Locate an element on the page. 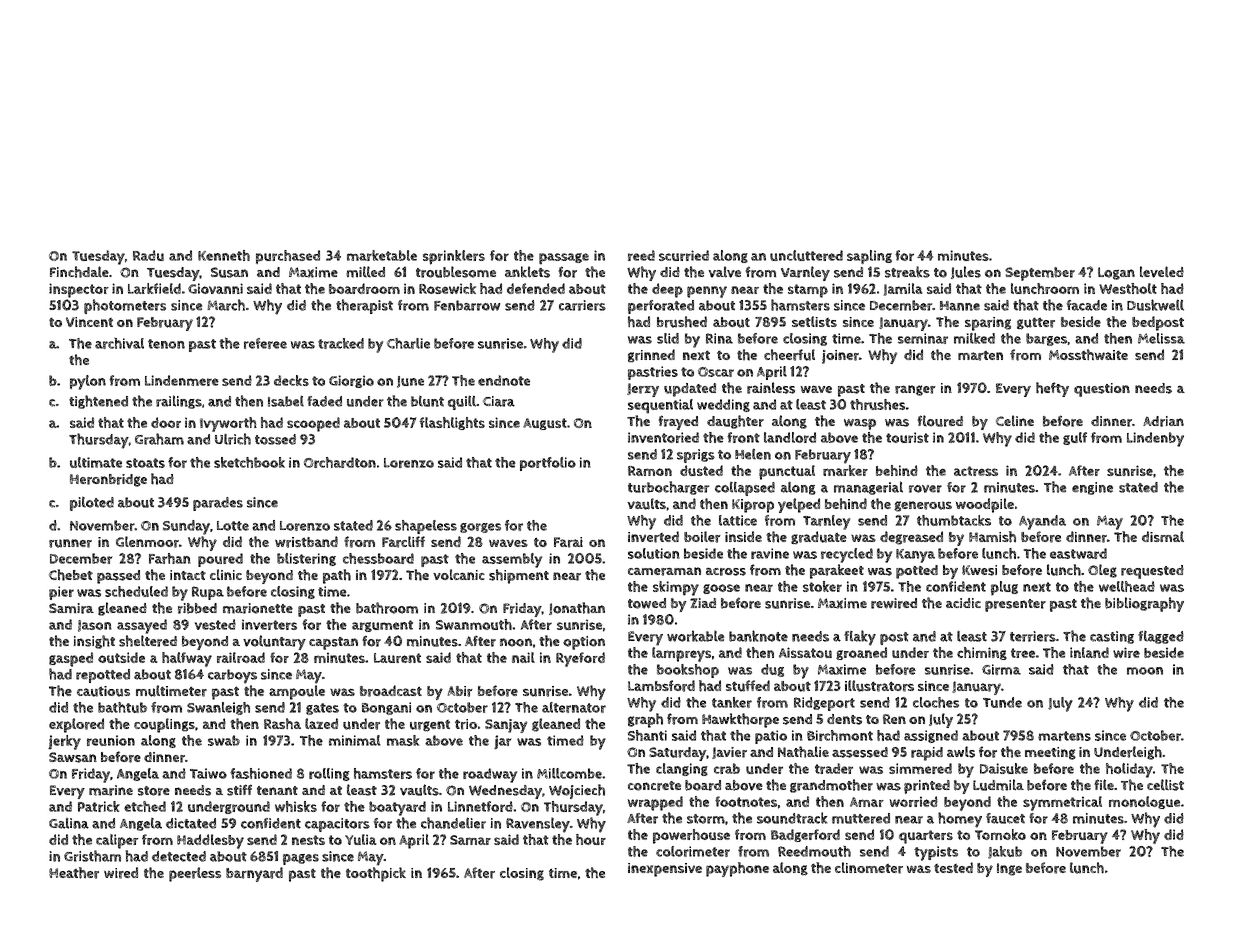 Image resolution: width=1233 pixels, height=952 pixels. capstan is located at coordinates (333, 643).
